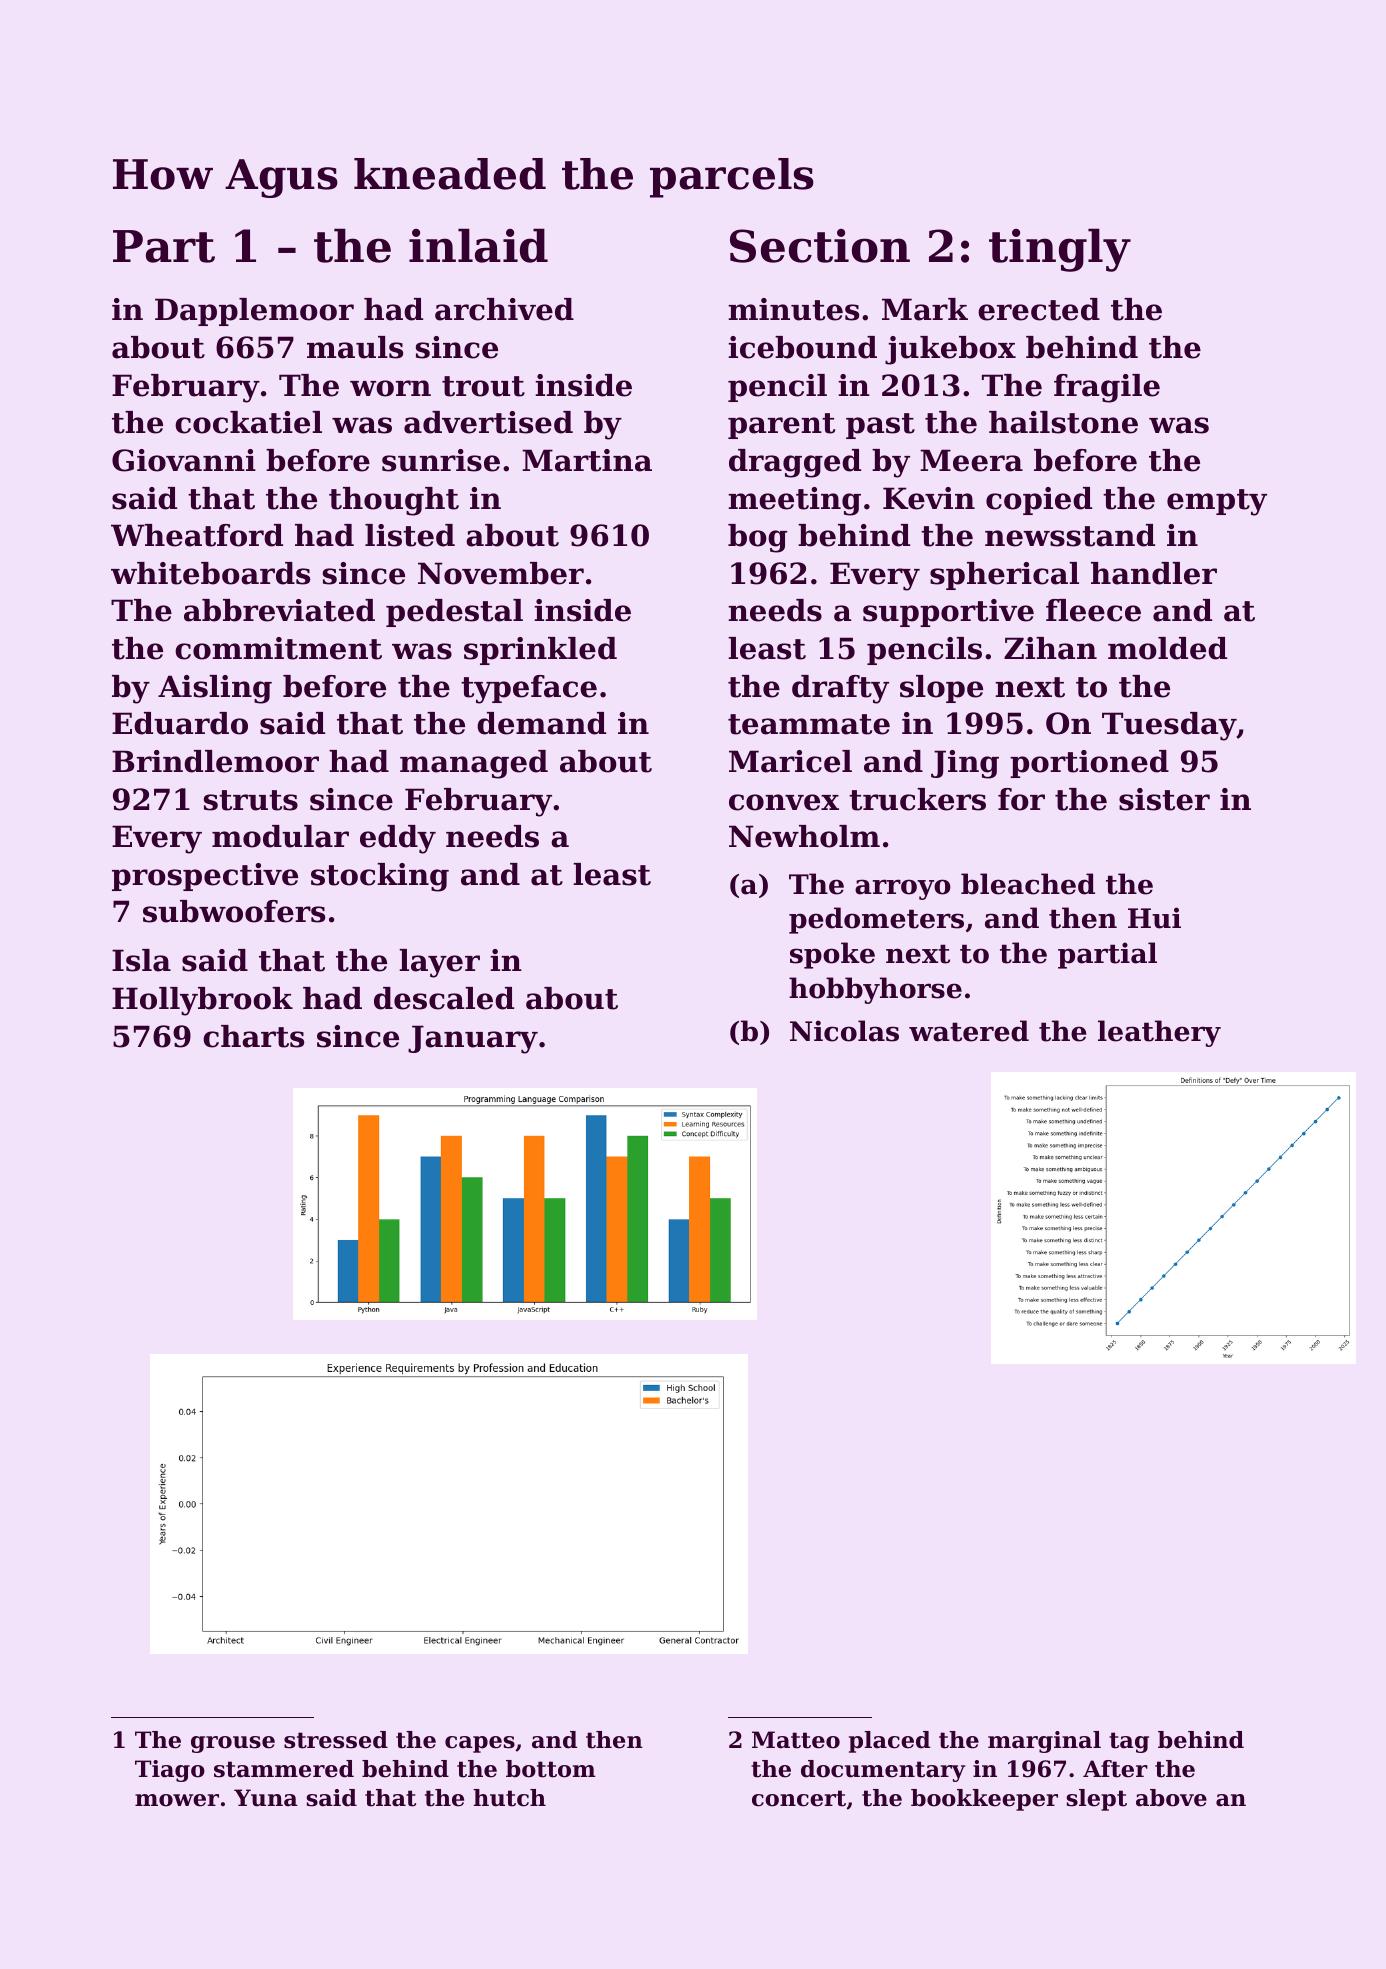  Describe the element at coordinates (278, 648) in the image. I see `commitment` at that location.
